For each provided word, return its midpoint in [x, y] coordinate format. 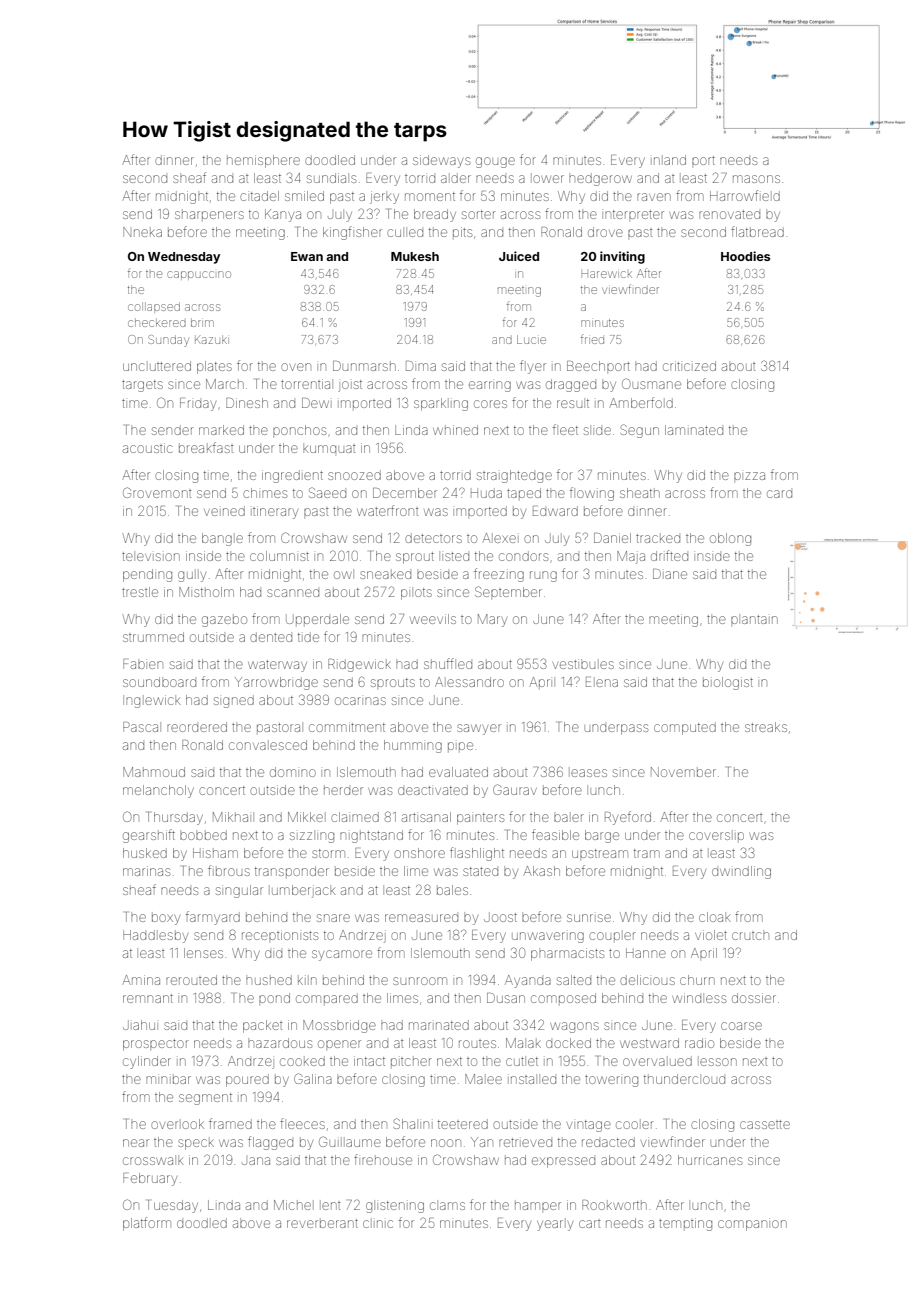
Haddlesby [155, 936]
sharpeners [209, 215]
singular [239, 891]
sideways [441, 161]
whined [455, 430]
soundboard [159, 682]
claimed [355, 817]
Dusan [506, 998]
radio [699, 1043]
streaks [766, 727]
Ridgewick [359, 665]
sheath [640, 493]
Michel [292, 1205]
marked [221, 430]
